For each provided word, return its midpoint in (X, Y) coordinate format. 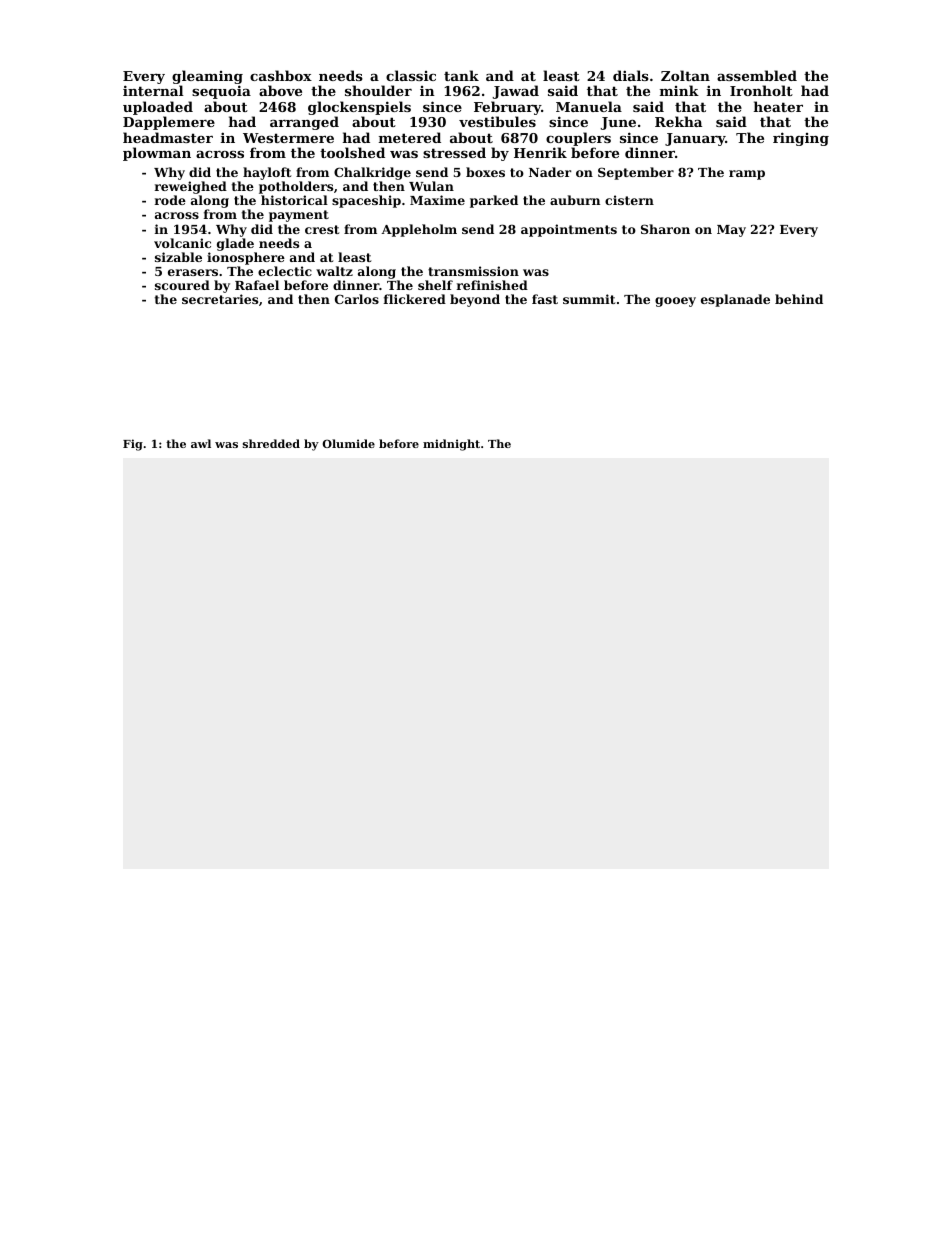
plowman (157, 154)
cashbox (281, 75)
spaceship (366, 201)
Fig (133, 445)
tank (461, 75)
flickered (415, 299)
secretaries (220, 299)
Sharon (665, 229)
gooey (675, 302)
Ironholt (761, 90)
